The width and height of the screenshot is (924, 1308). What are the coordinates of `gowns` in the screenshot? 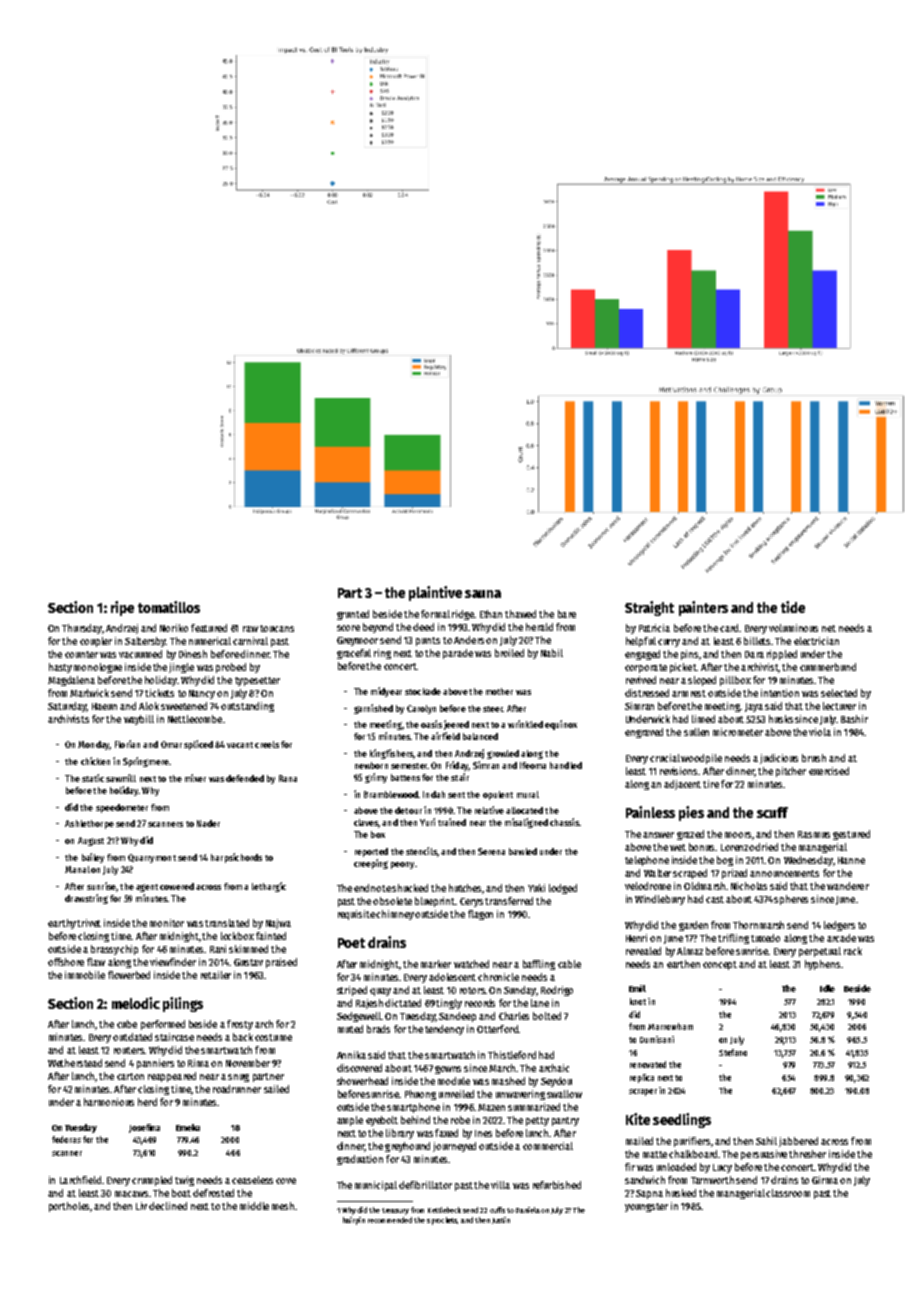 It's located at (448, 1070).
